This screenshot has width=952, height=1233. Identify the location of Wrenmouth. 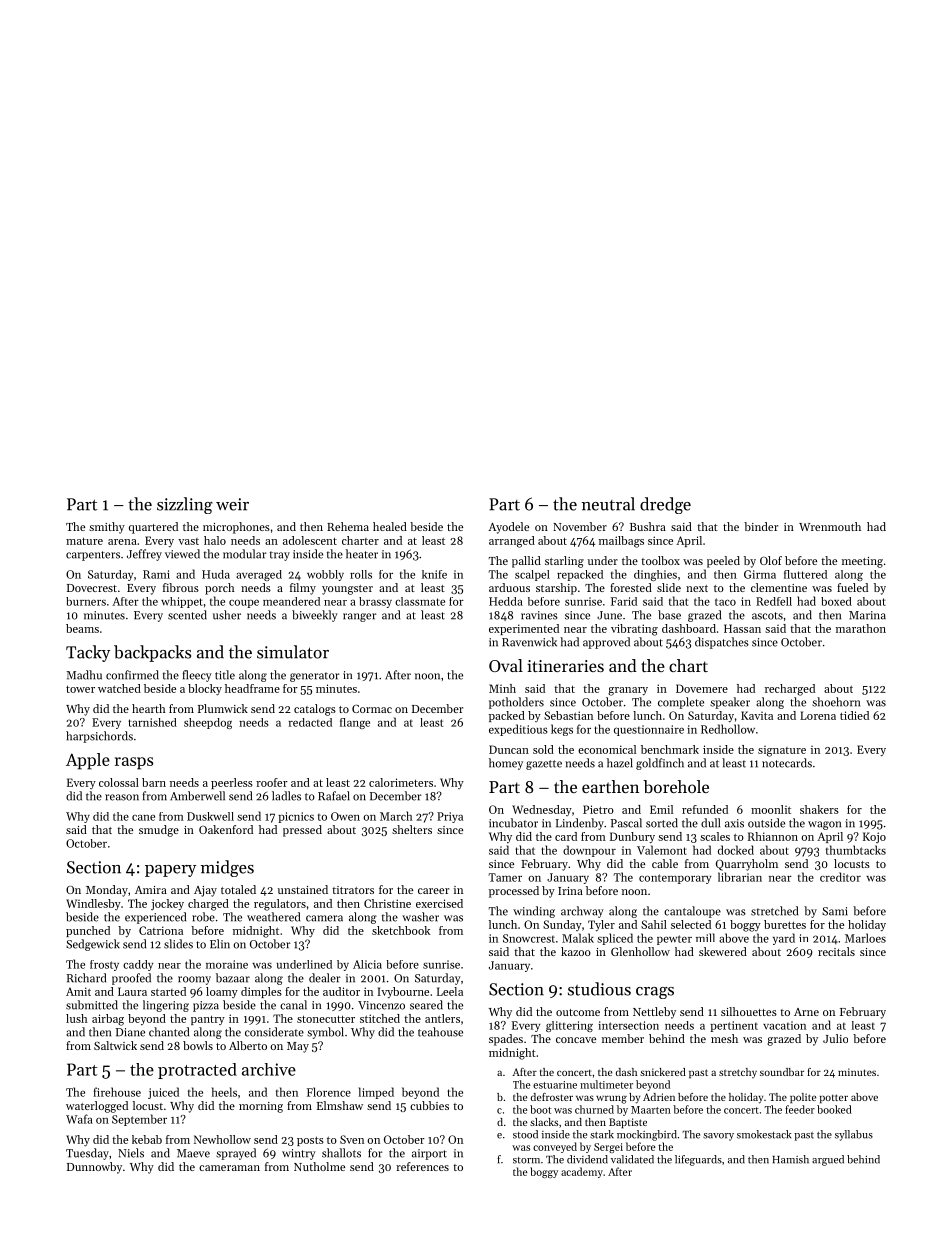
(830, 526).
